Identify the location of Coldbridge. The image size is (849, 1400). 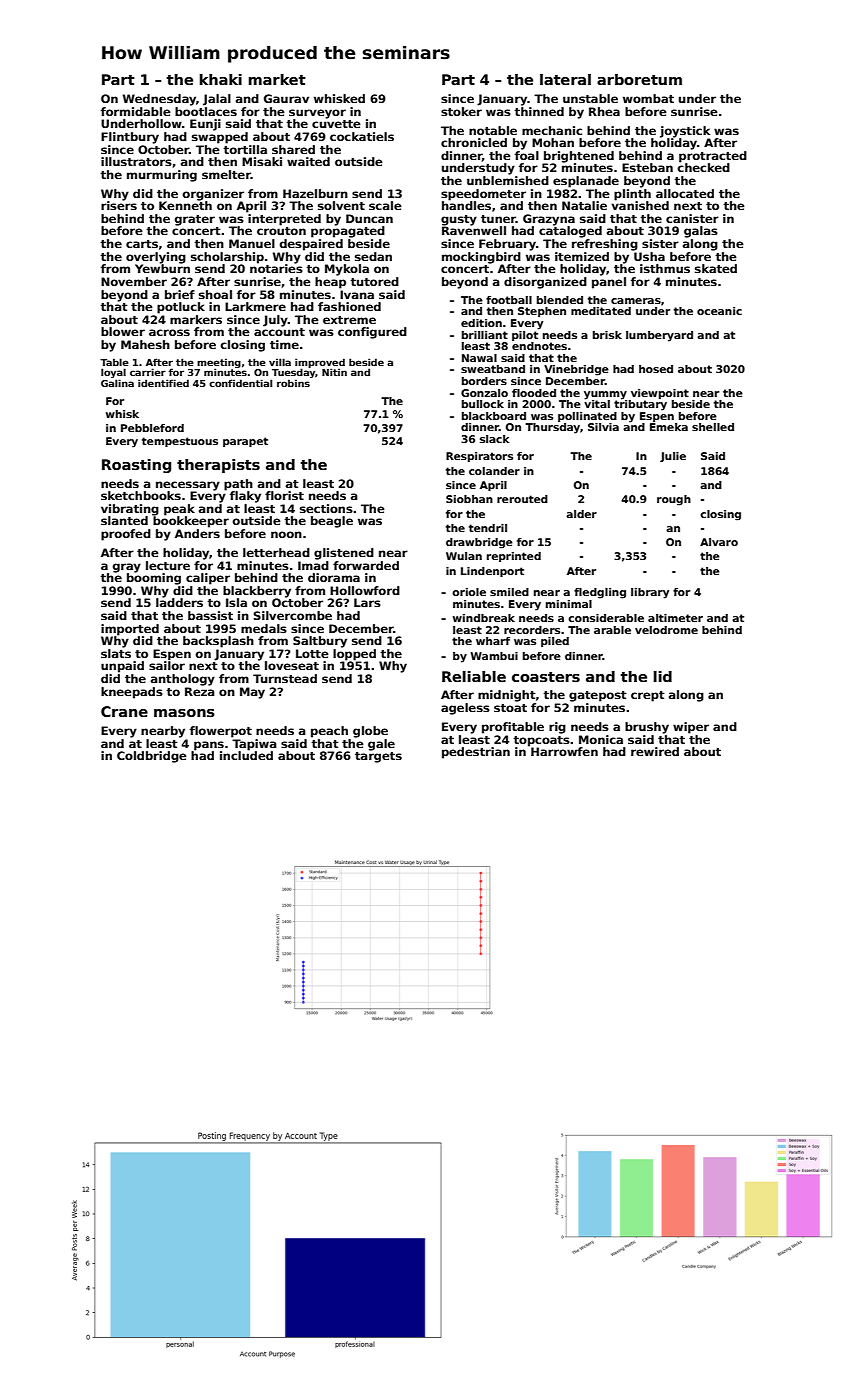
(152, 757).
